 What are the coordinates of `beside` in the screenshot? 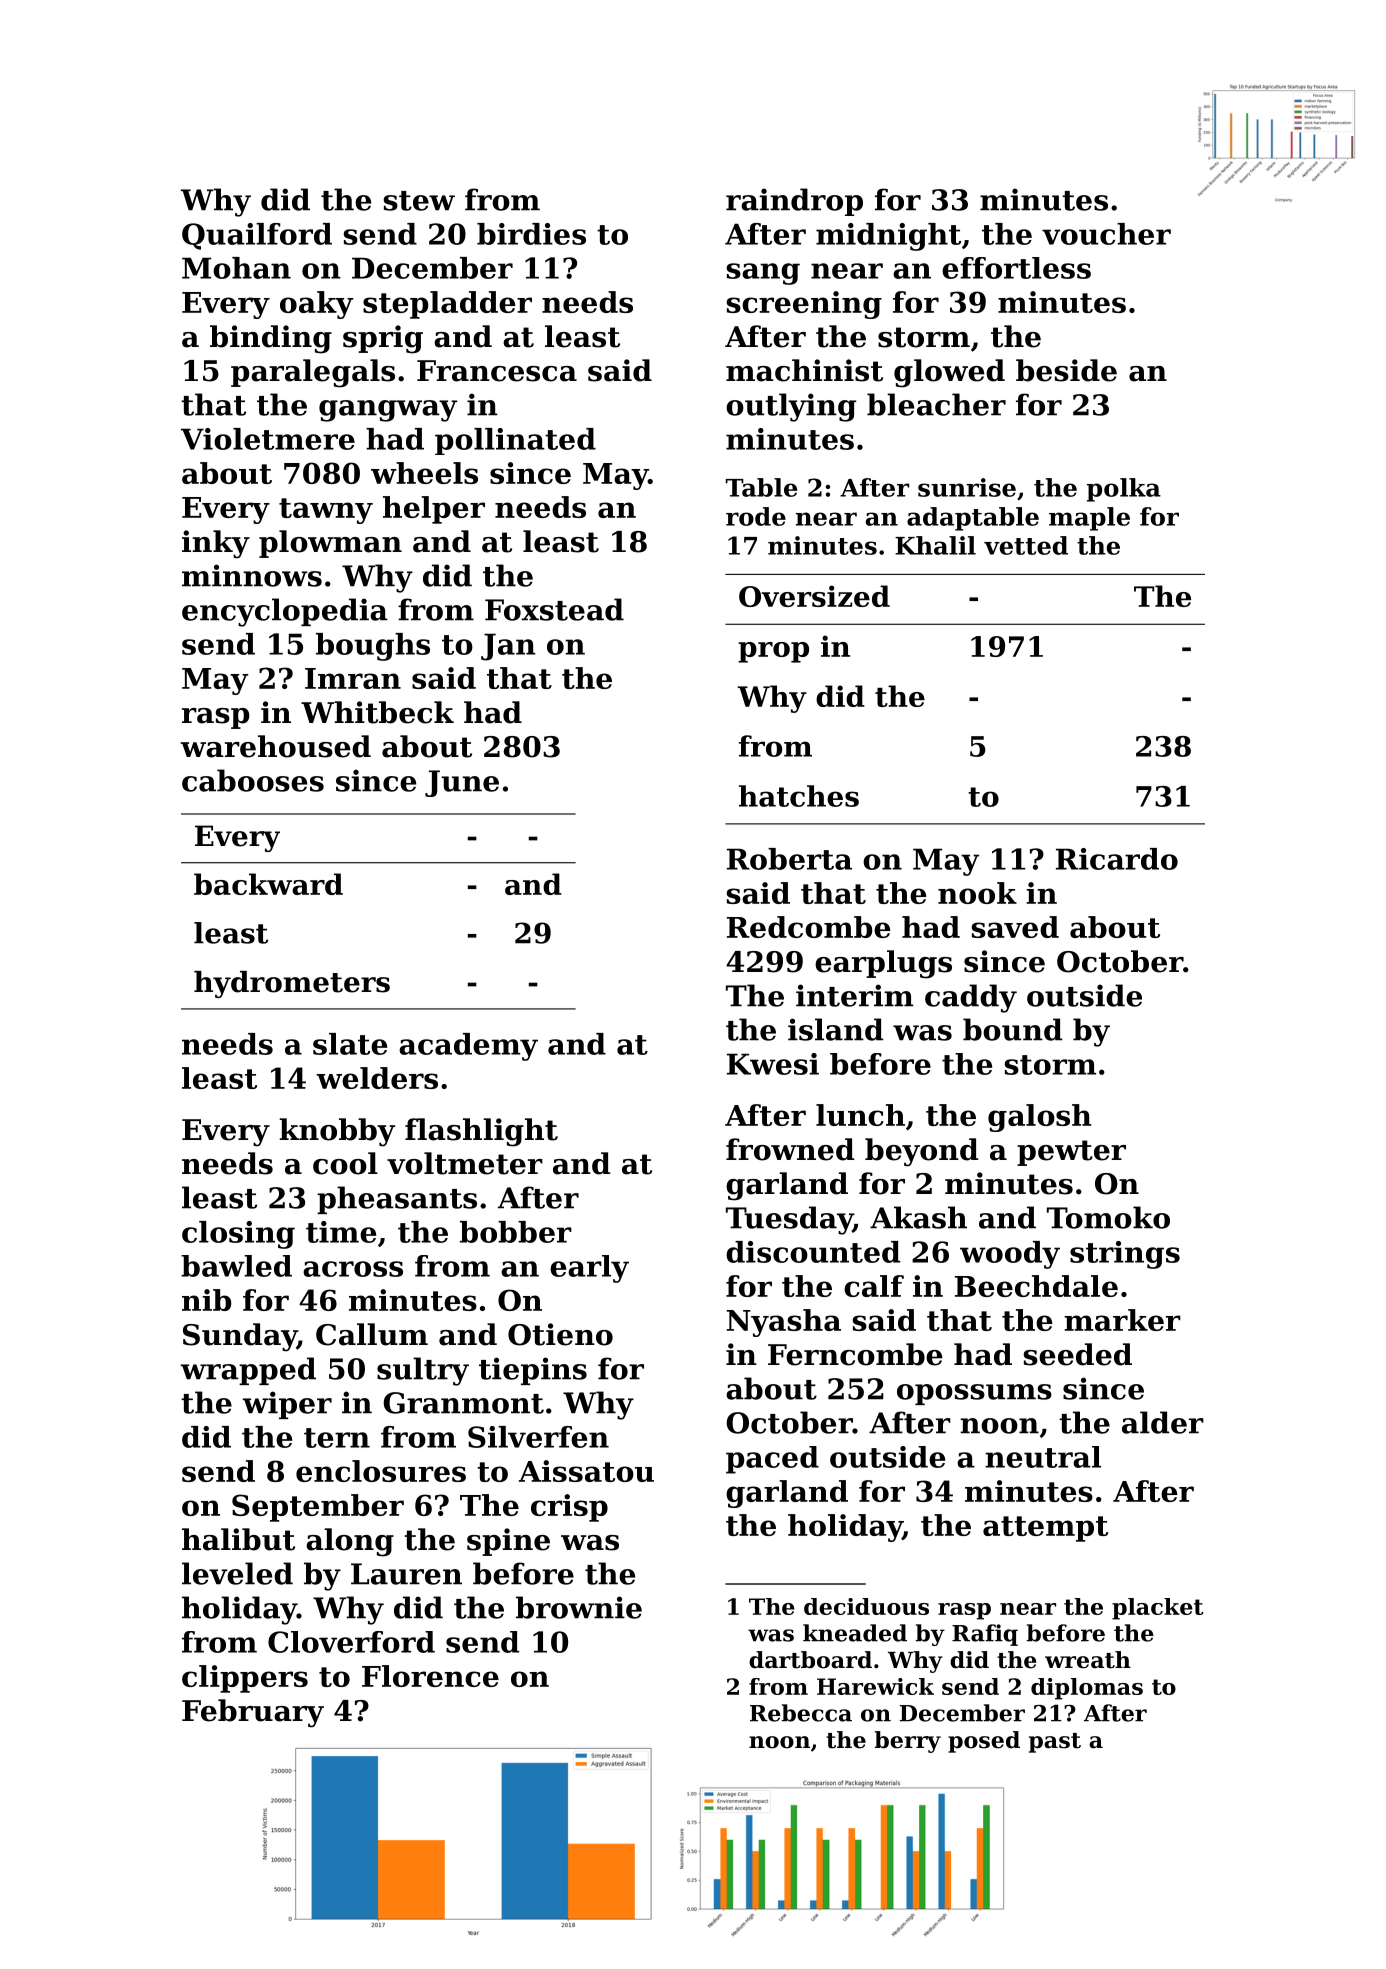 It's located at (1066, 370).
